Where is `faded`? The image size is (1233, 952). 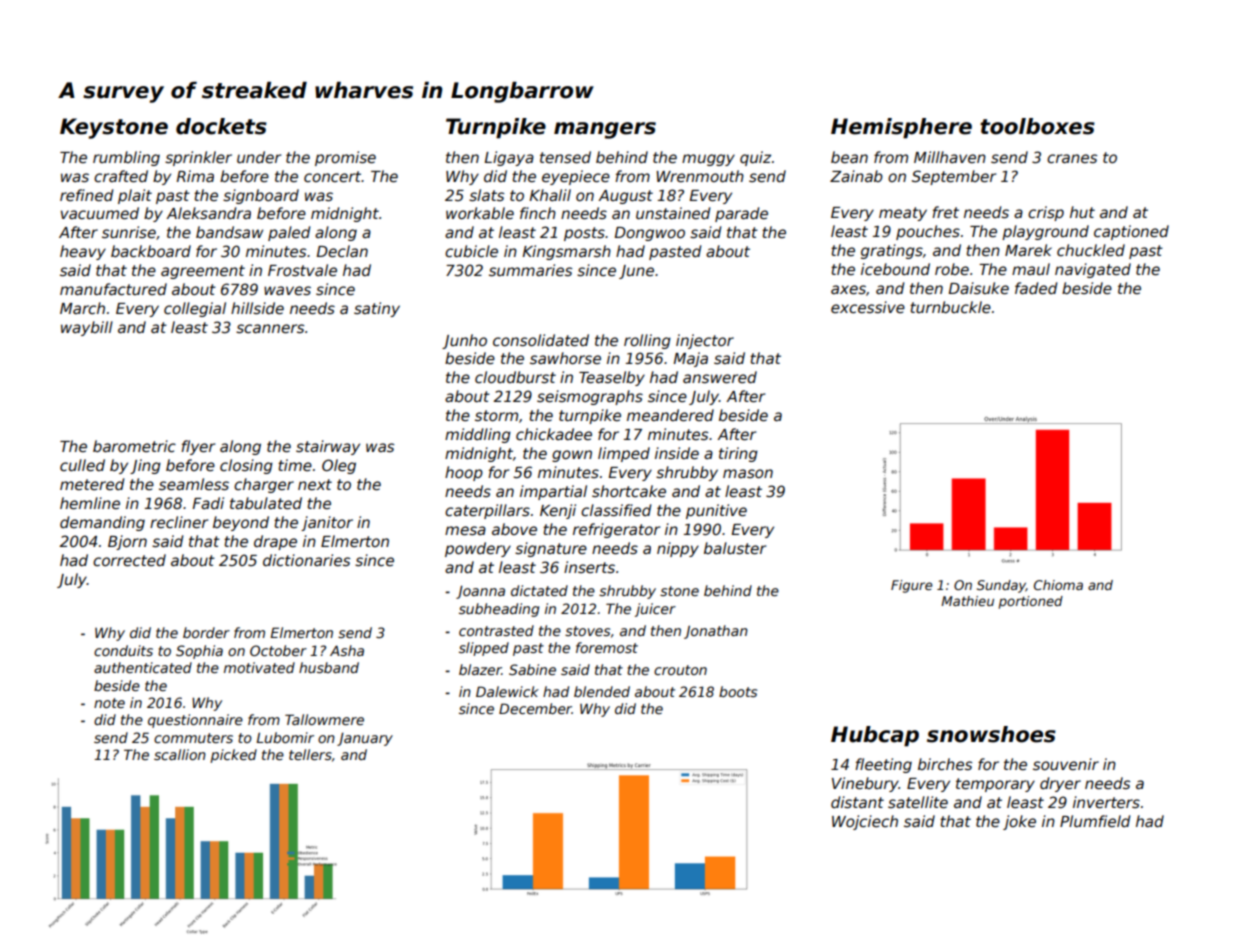
faded is located at coordinates (1036, 288).
